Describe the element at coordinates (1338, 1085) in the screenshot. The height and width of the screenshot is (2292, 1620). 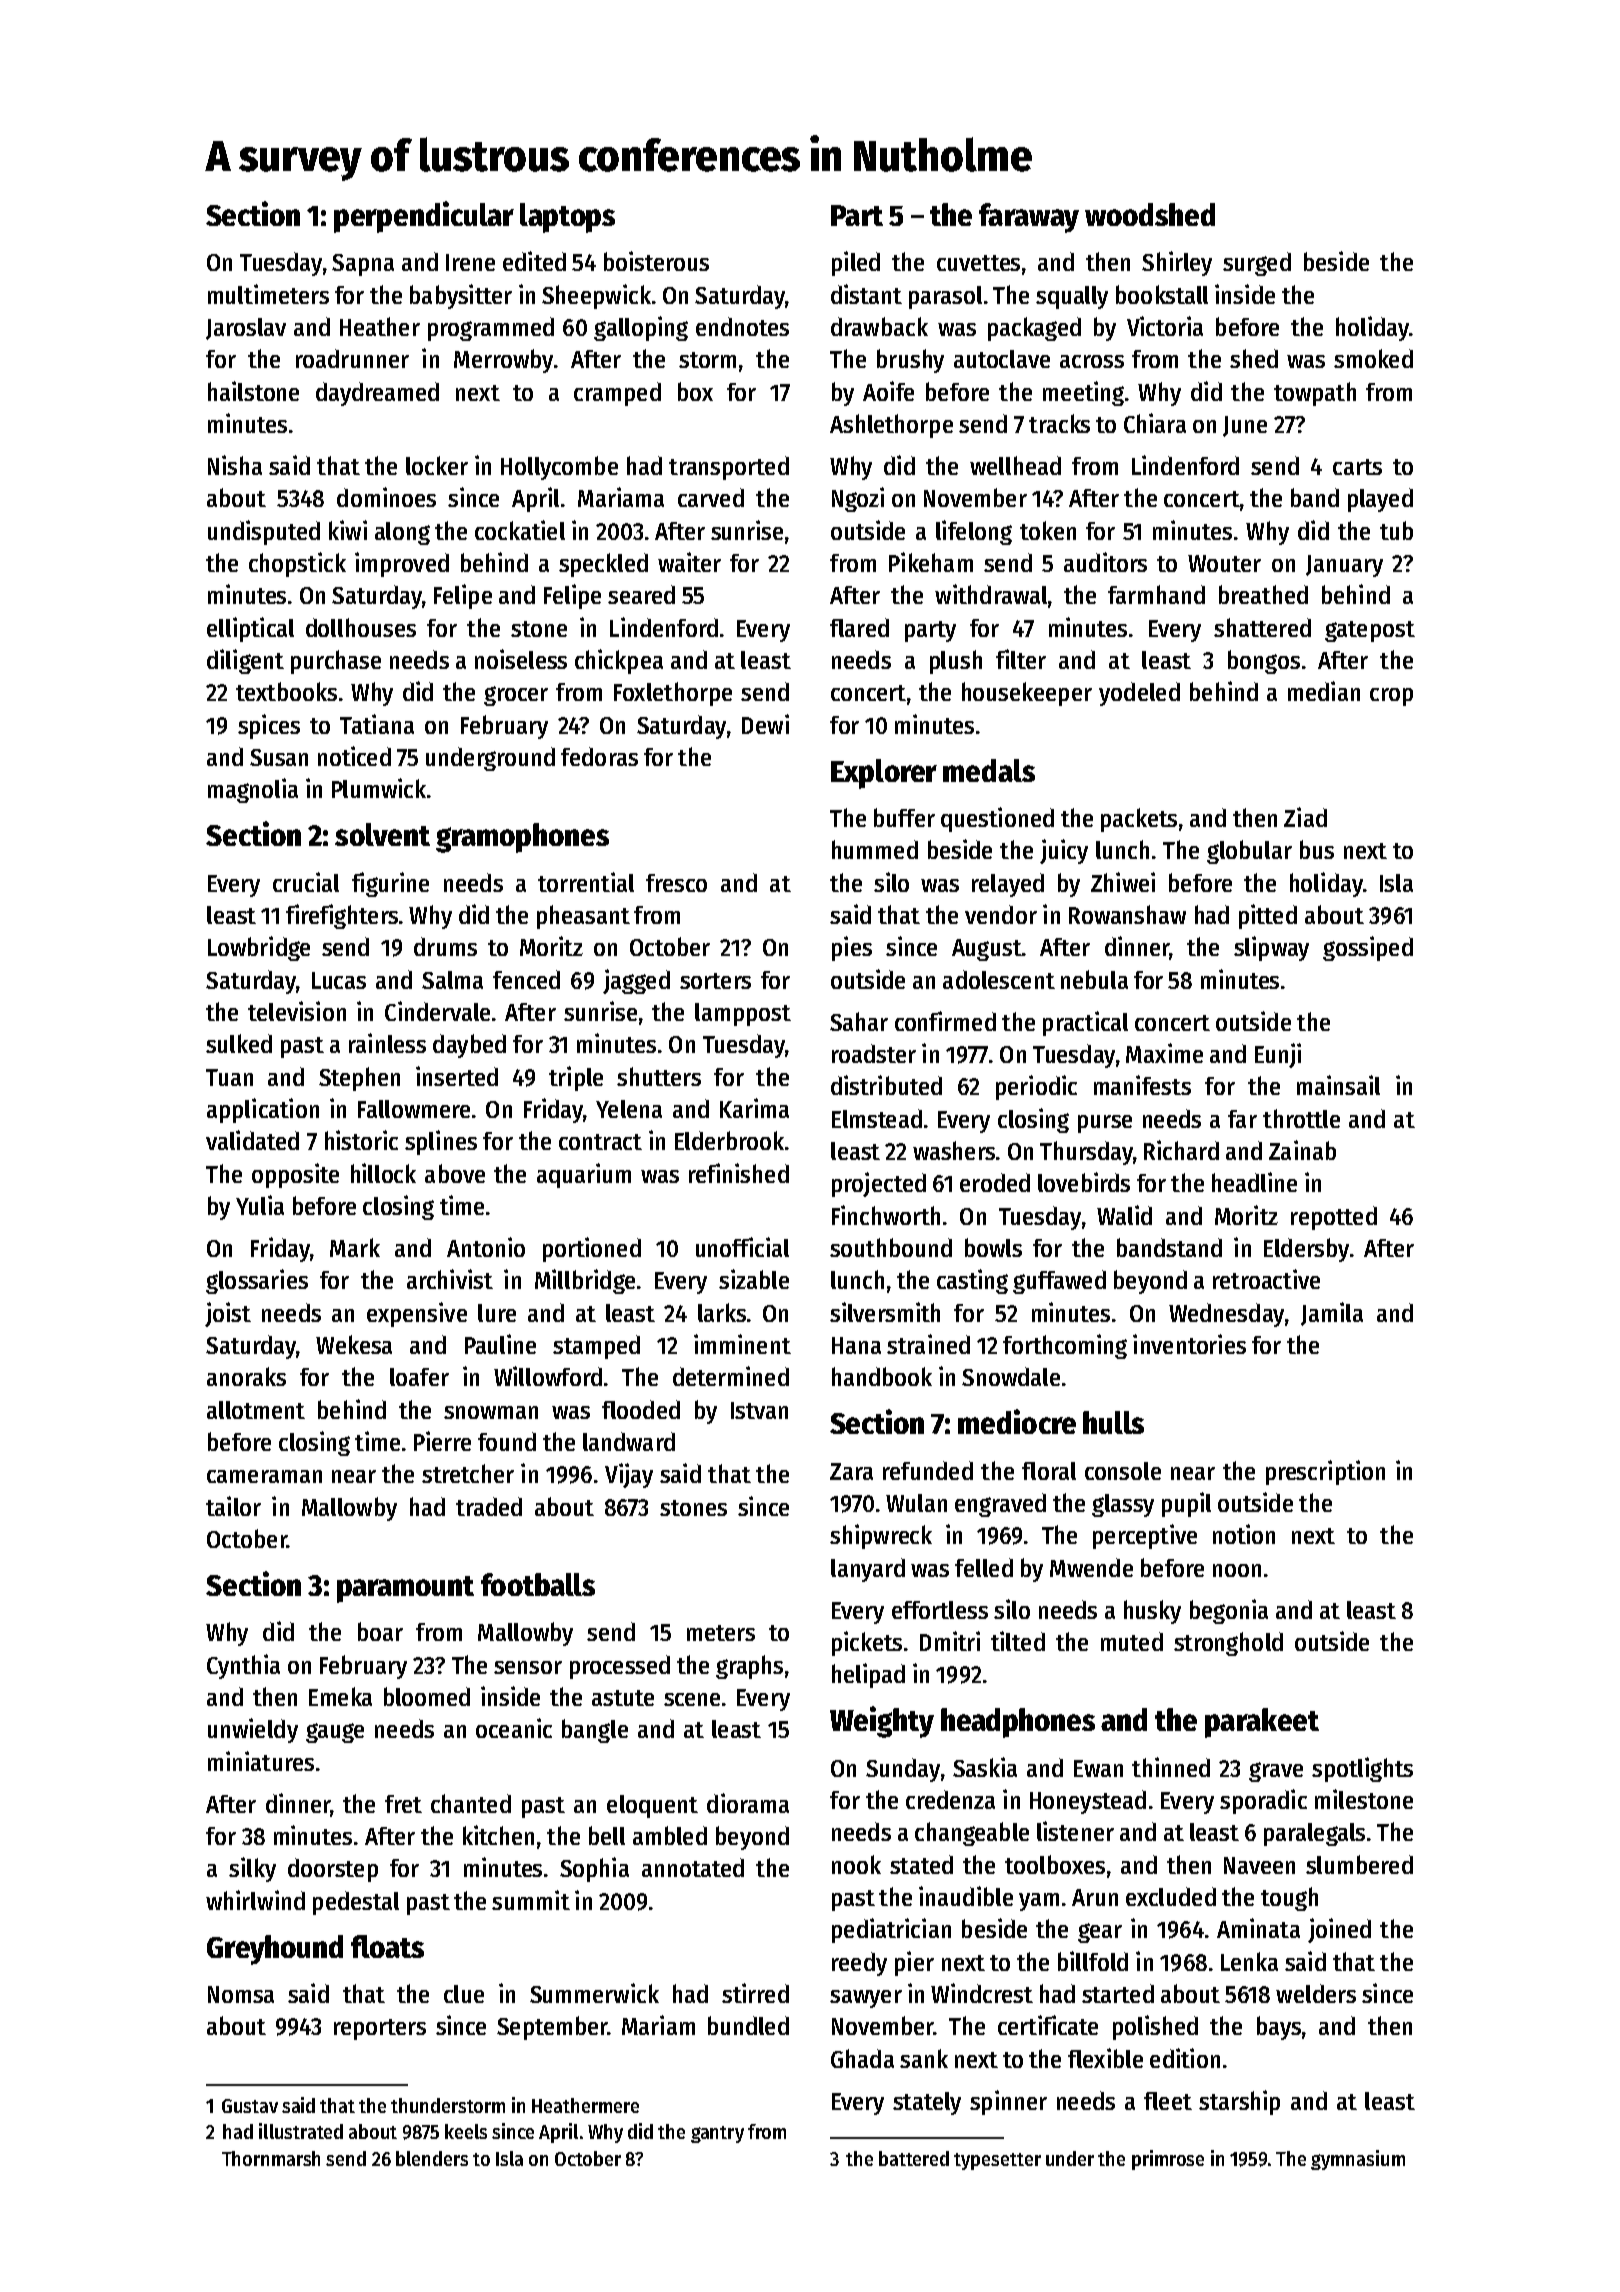
I see `mainsail` at that location.
